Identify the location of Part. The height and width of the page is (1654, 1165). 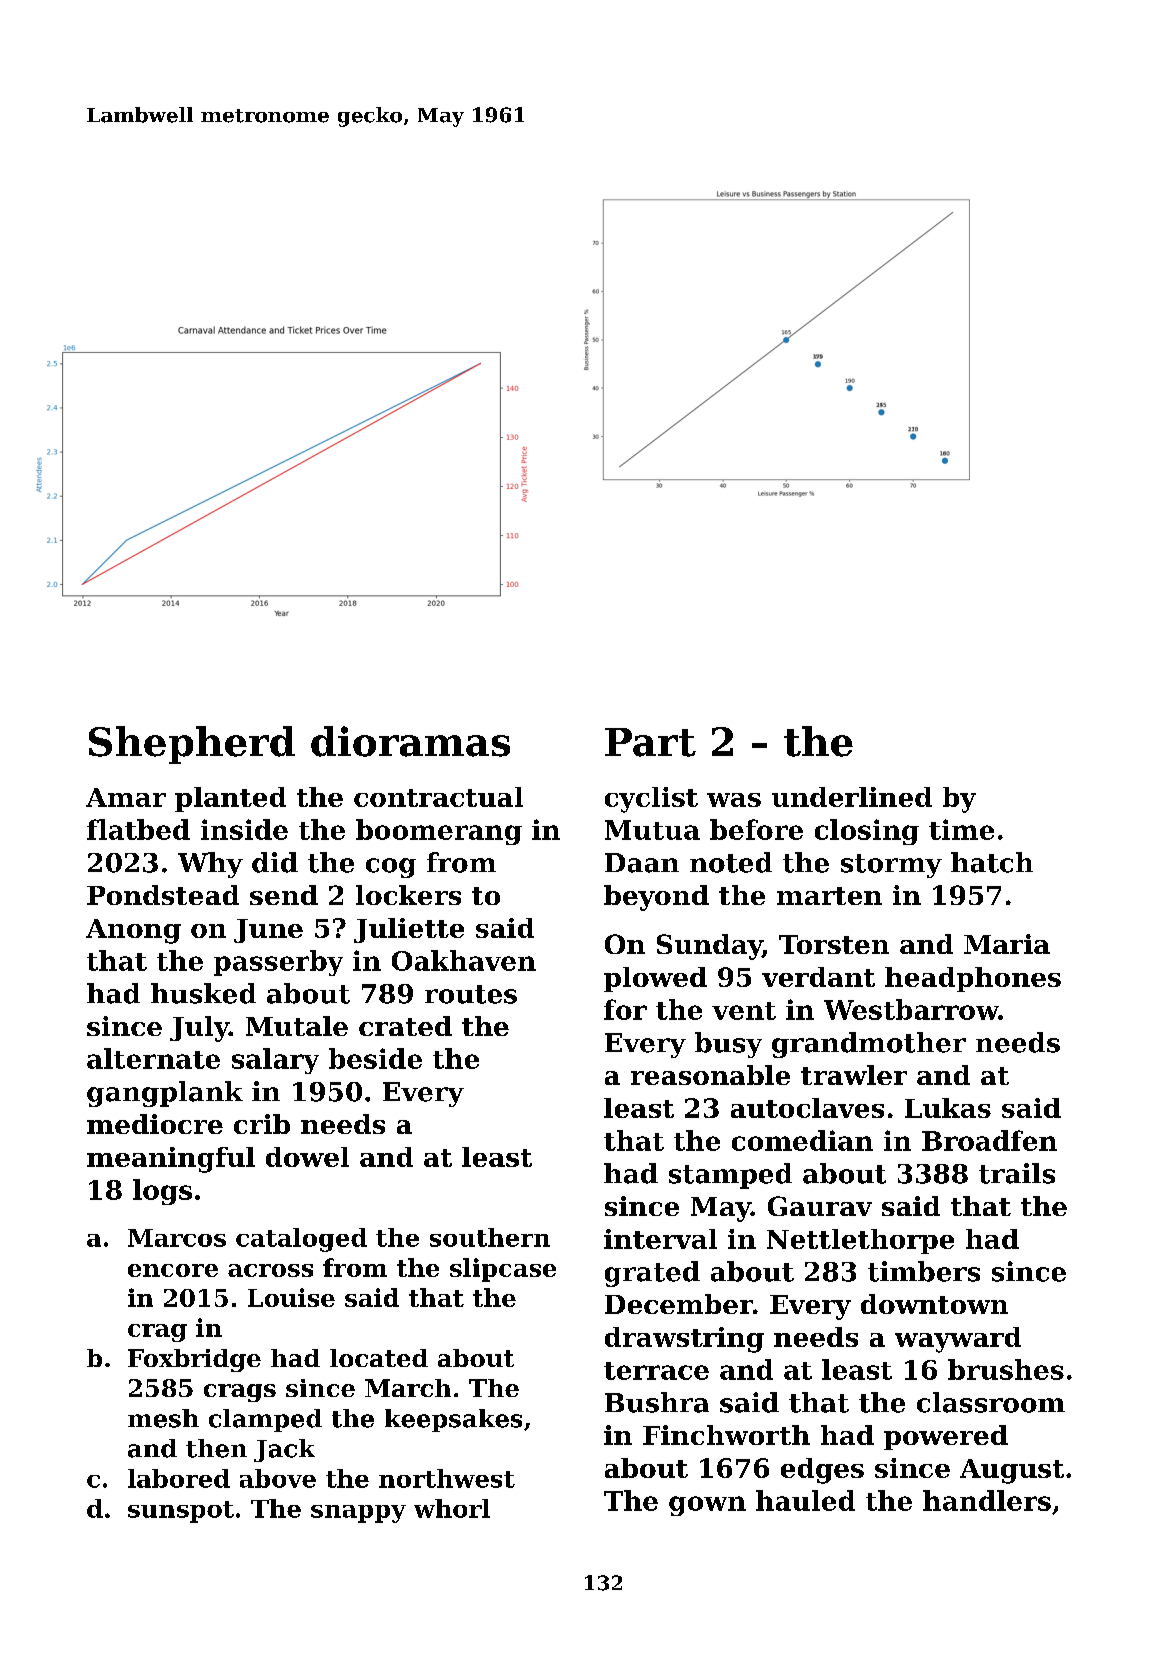
(650, 742).
